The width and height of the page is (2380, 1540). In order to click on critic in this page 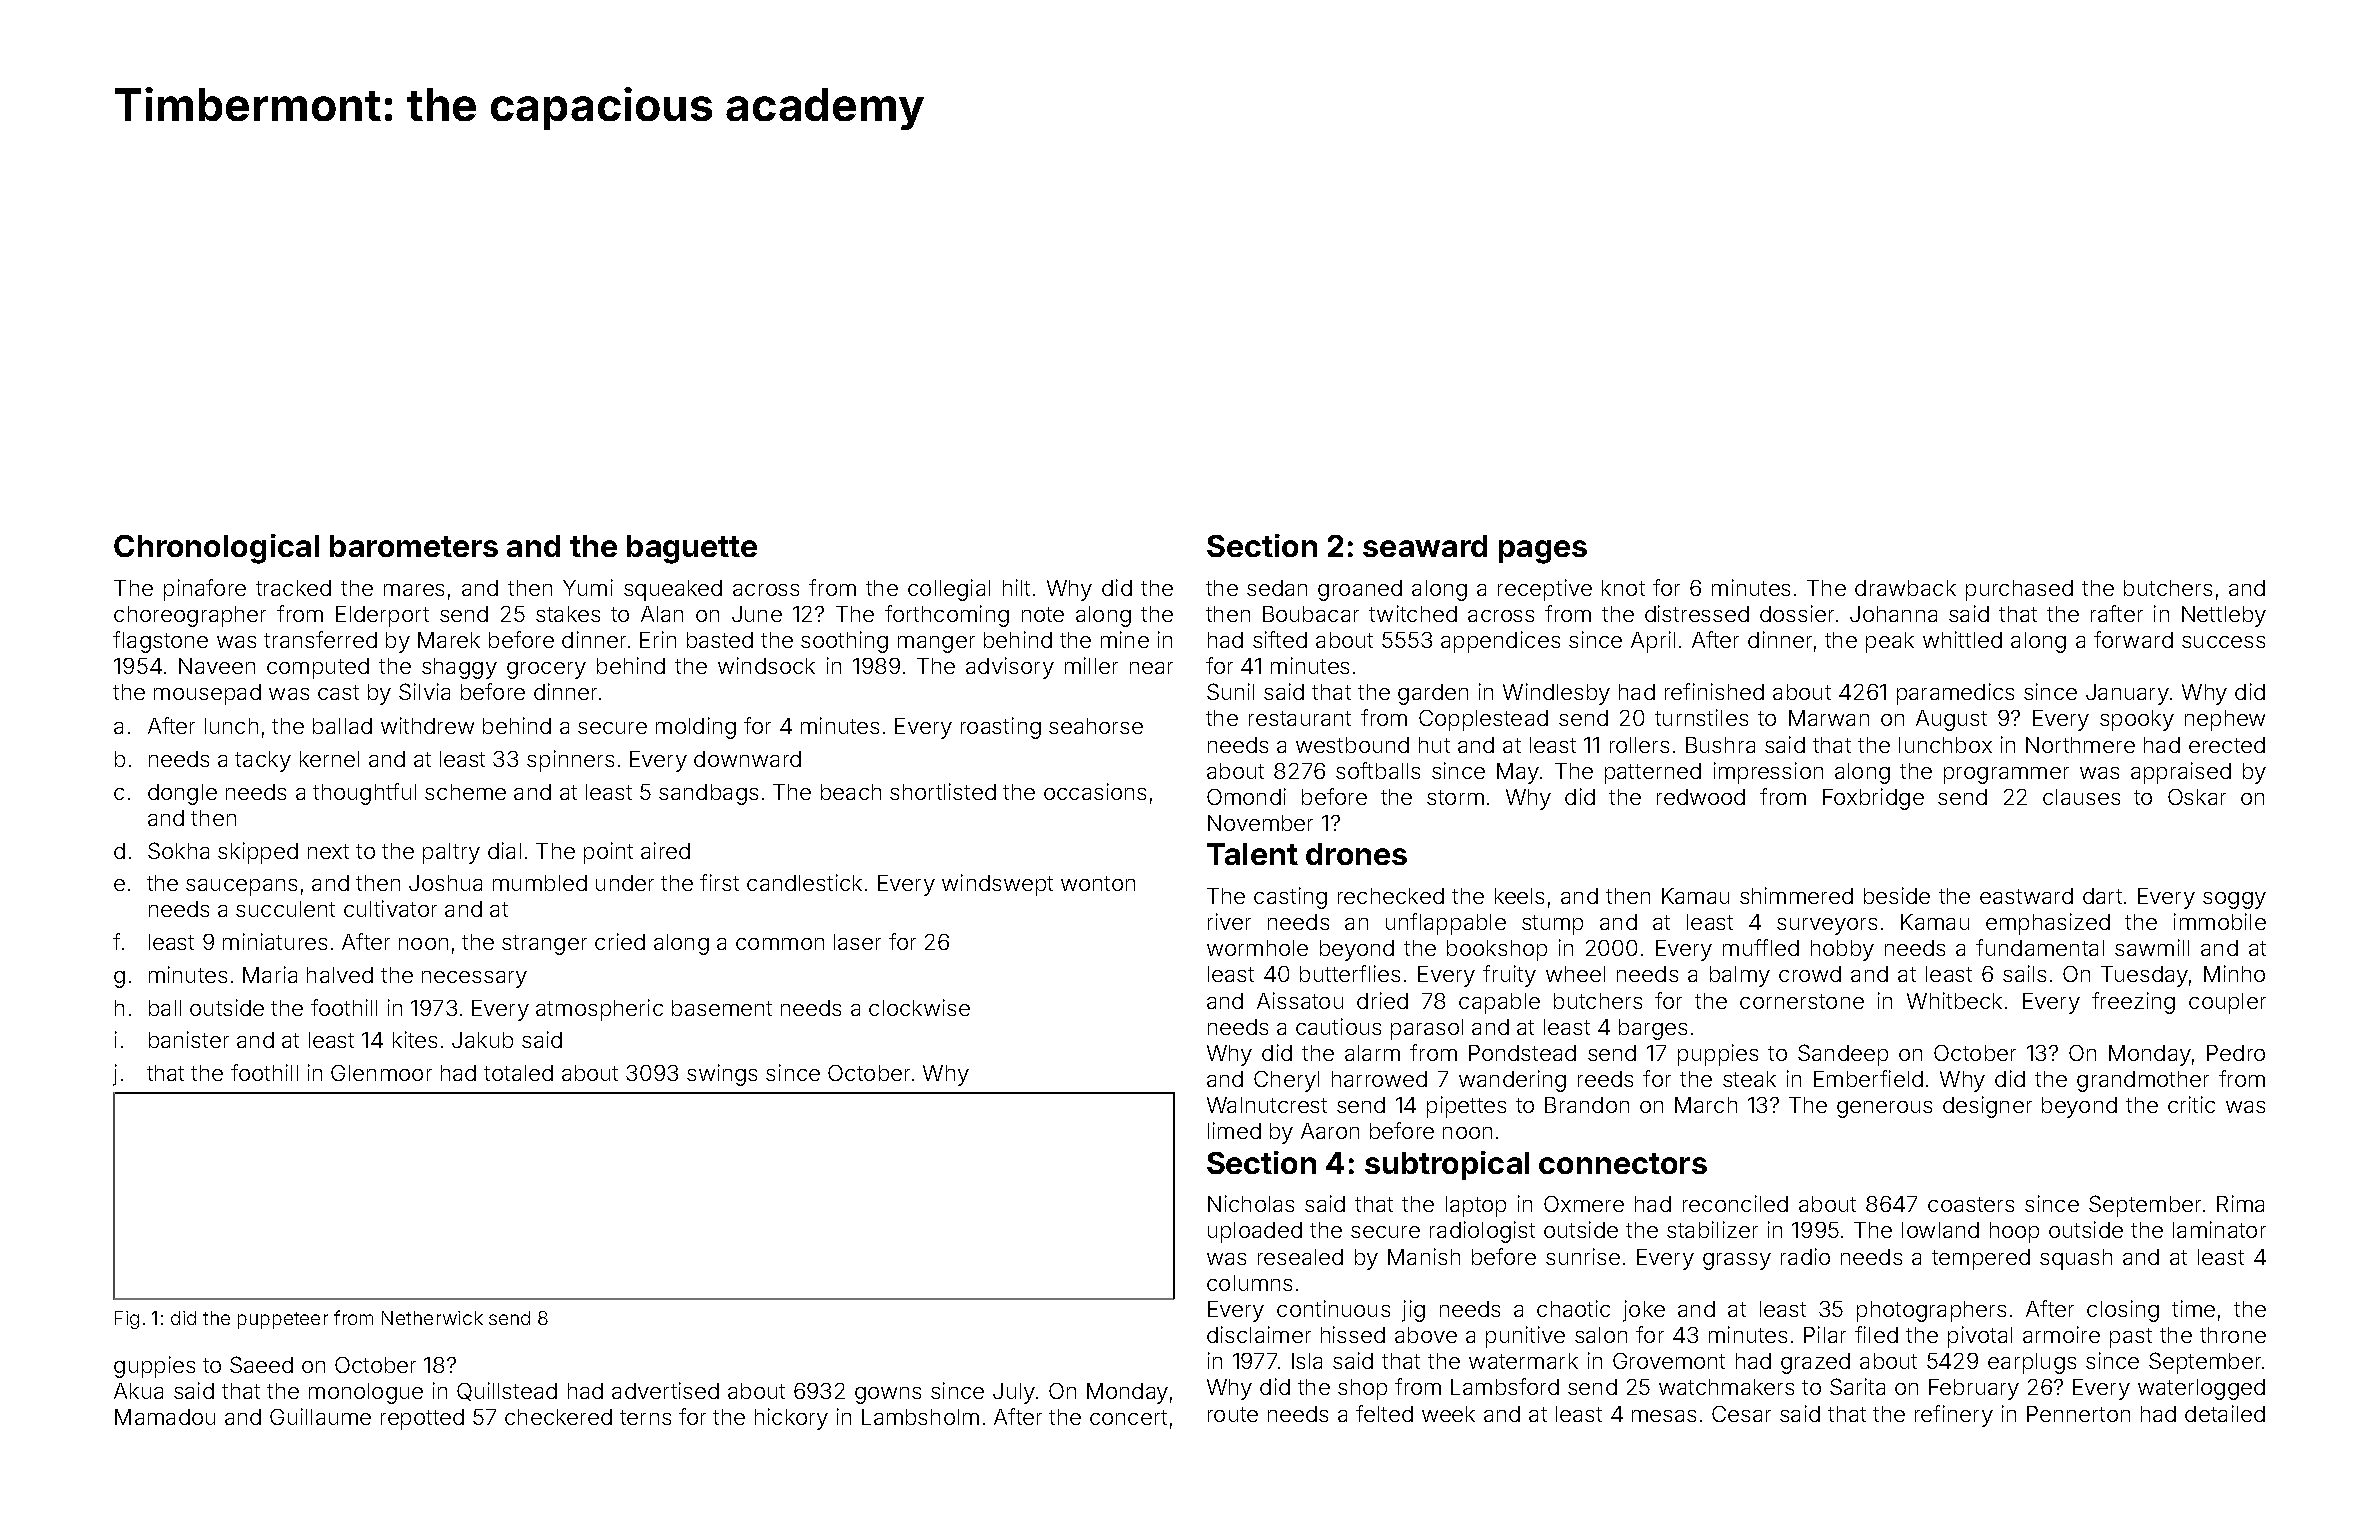, I will do `click(2191, 1104)`.
